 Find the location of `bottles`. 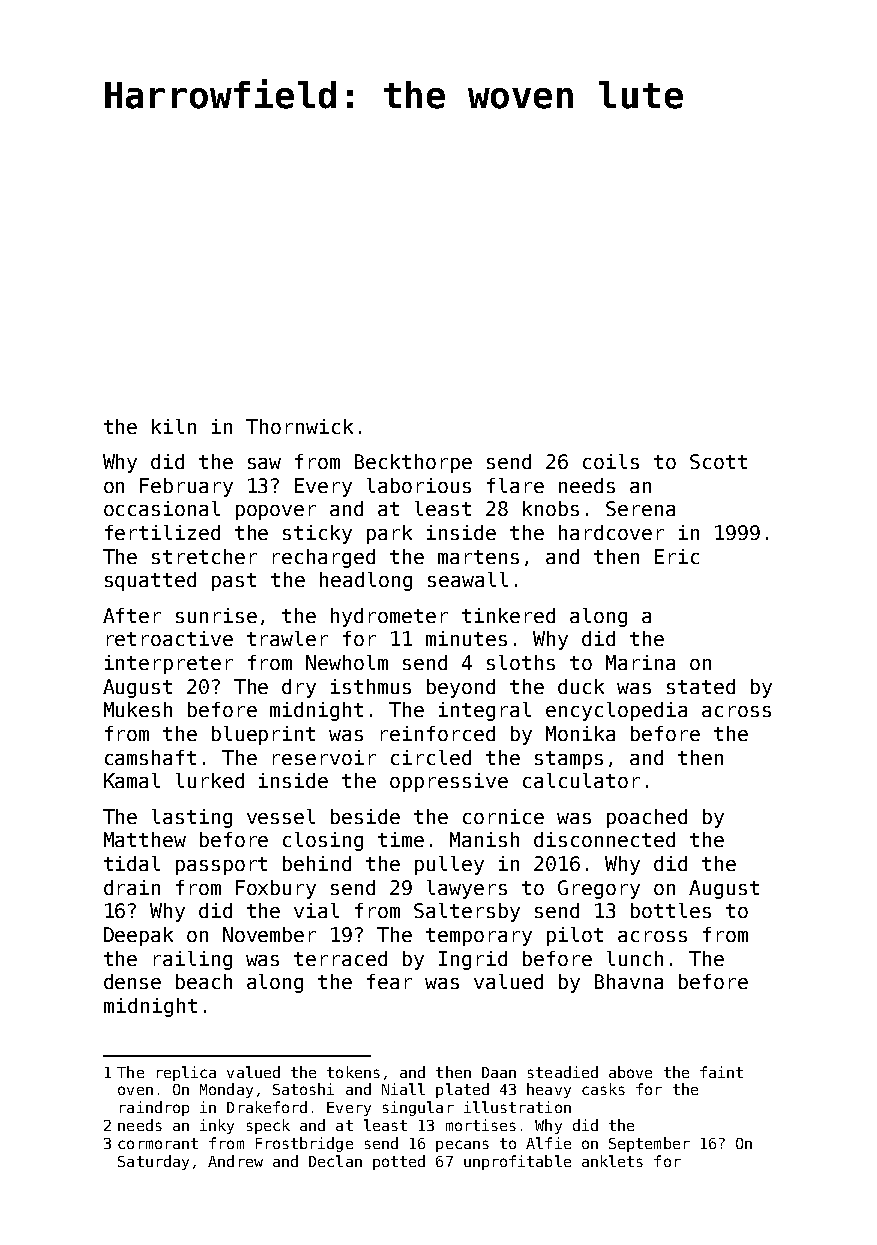

bottles is located at coordinates (671, 910).
